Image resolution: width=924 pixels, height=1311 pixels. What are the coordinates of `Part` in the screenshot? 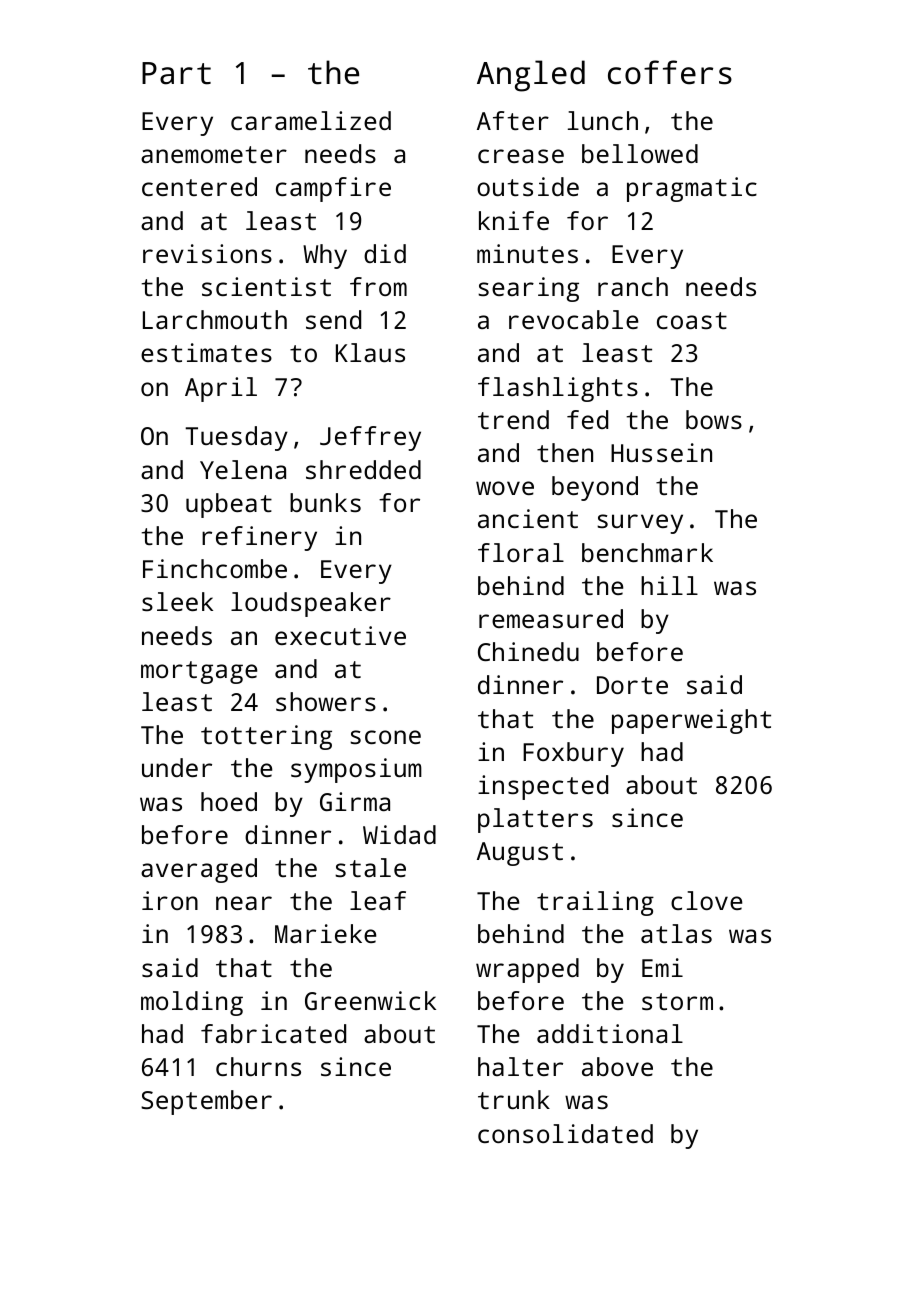 It's located at (176, 73).
